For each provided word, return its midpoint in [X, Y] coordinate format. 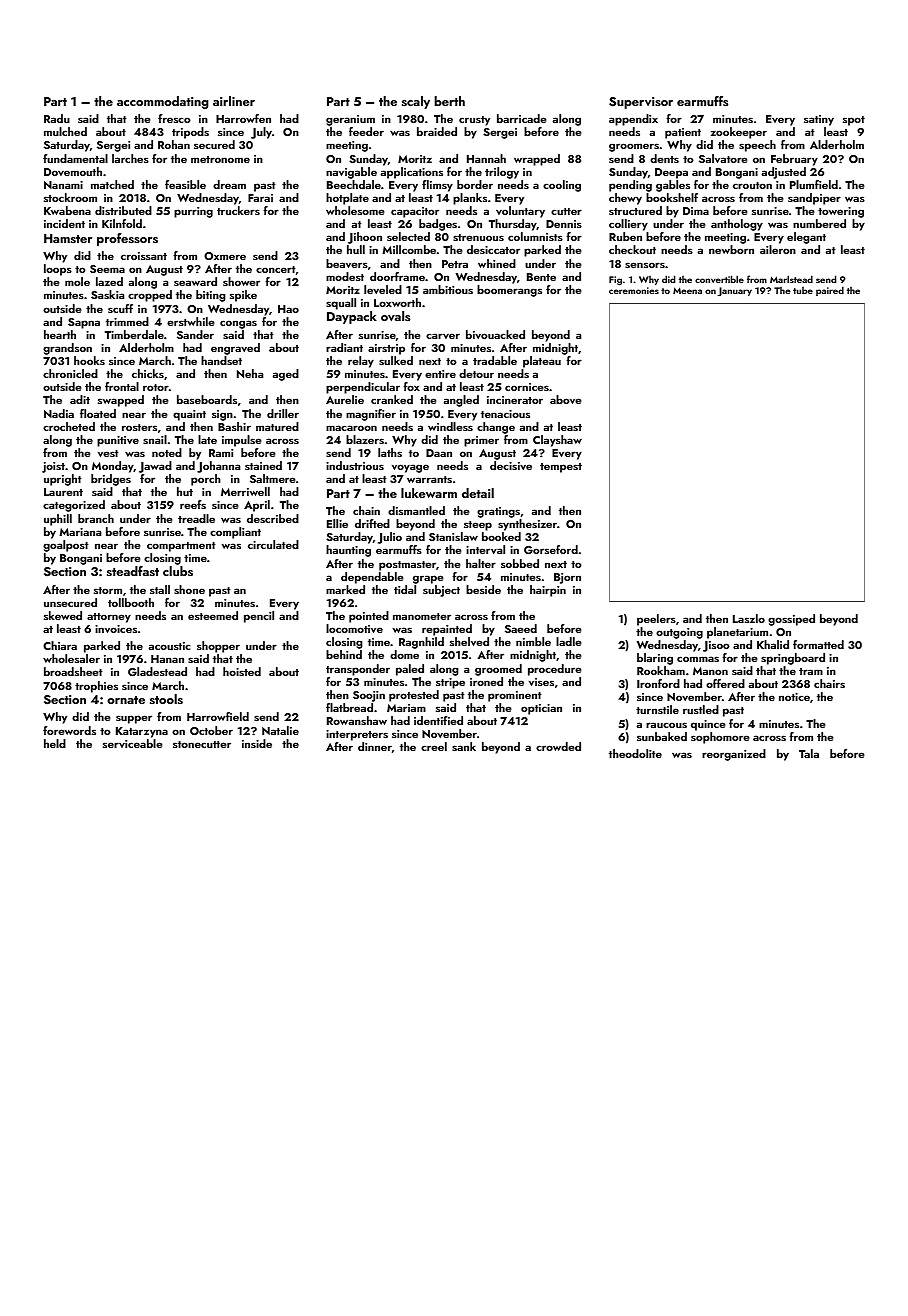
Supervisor [641, 103]
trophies [96, 687]
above [566, 399]
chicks [148, 373]
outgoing [679, 633]
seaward [195, 281]
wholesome [355, 210]
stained [263, 465]
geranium [350, 120]
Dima [696, 211]
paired [830, 291]
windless [450, 426]
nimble [533, 641]
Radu [57, 118]
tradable [495, 360]
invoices [116, 629]
